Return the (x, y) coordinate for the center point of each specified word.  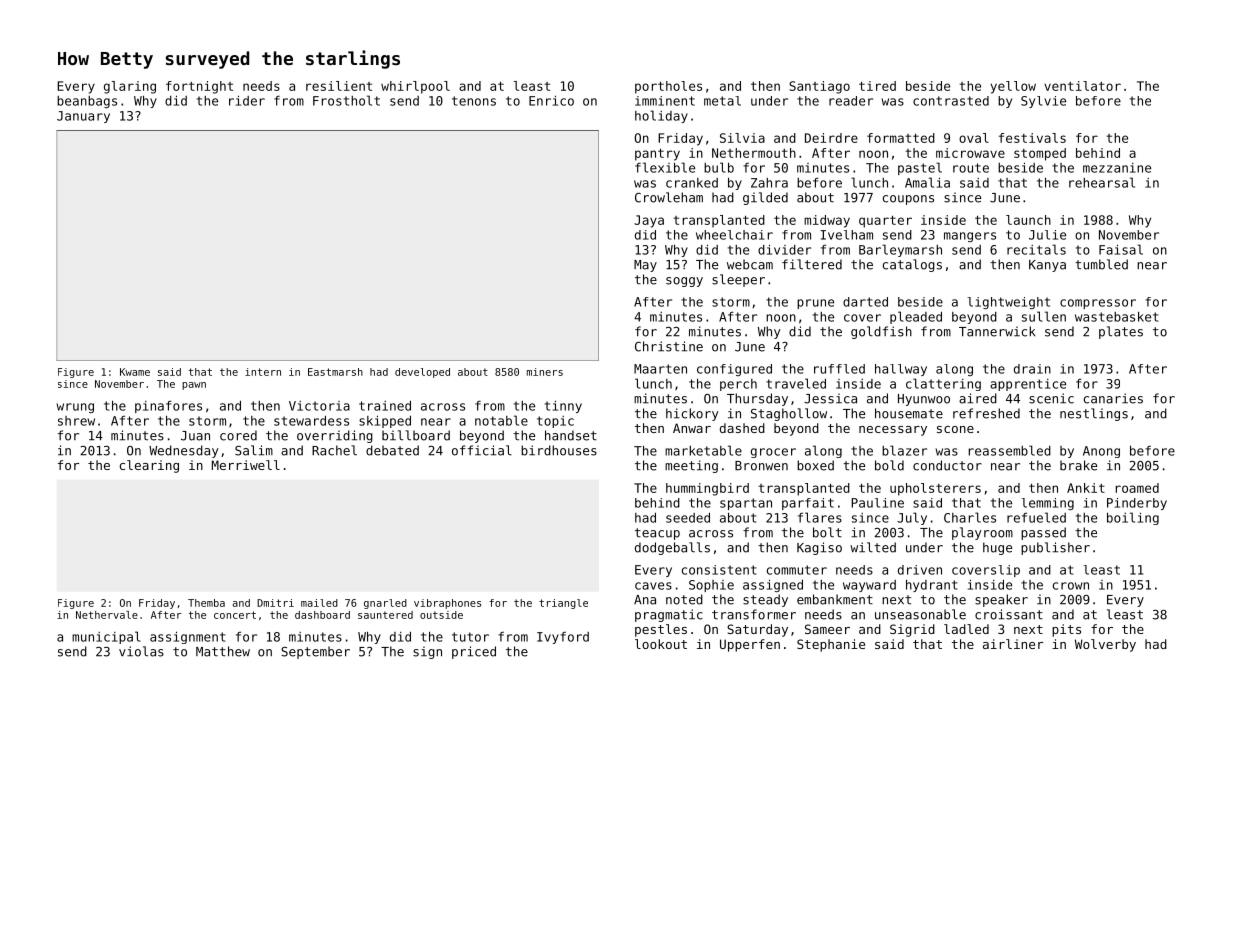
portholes (668, 87)
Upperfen (750, 645)
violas (141, 651)
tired (877, 86)
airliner (1013, 644)
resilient (339, 86)
